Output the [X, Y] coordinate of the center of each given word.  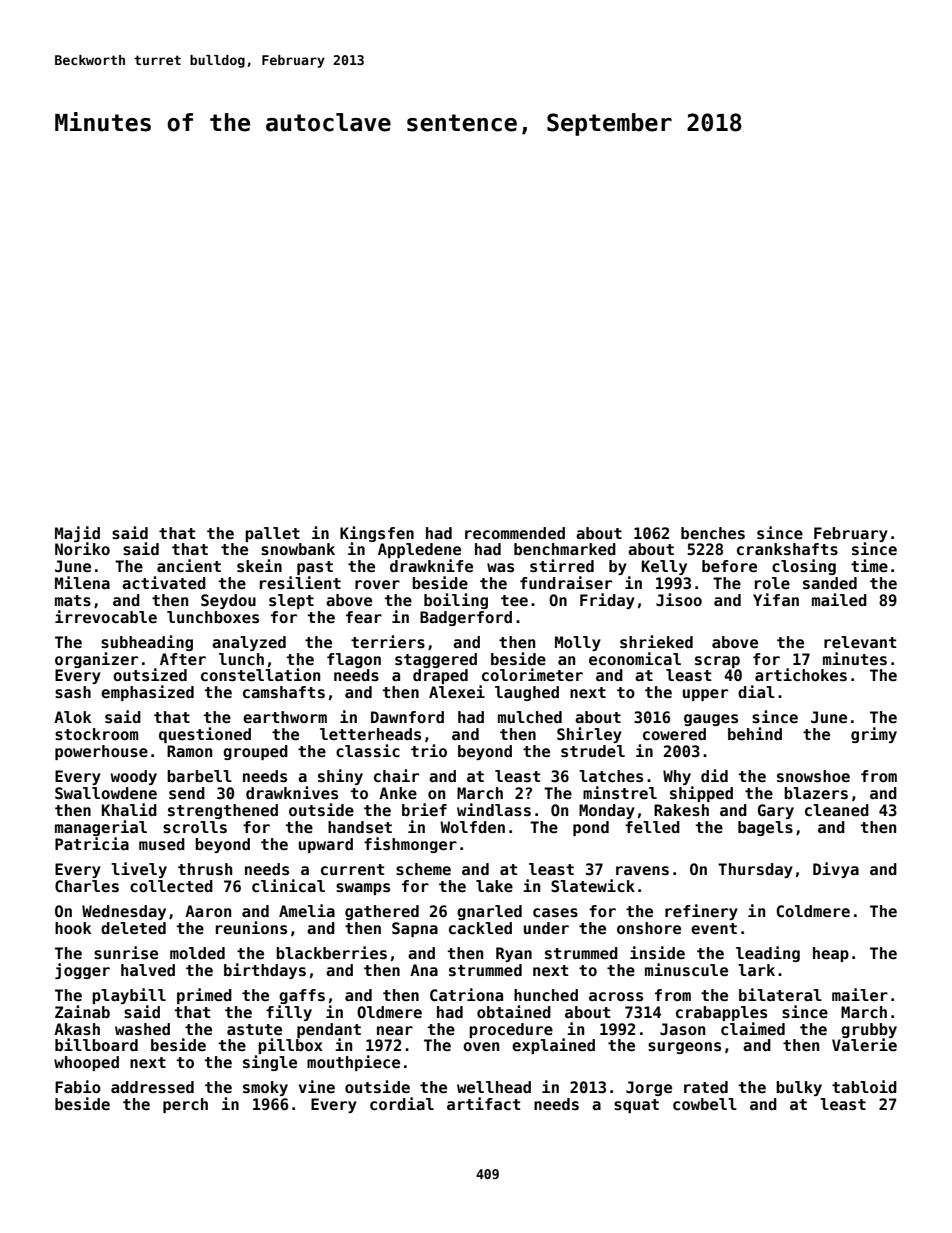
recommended [515, 533]
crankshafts [787, 549]
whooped [86, 1063]
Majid [77, 534]
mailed [839, 600]
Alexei [457, 692]
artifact [483, 1103]
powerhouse [101, 752]
